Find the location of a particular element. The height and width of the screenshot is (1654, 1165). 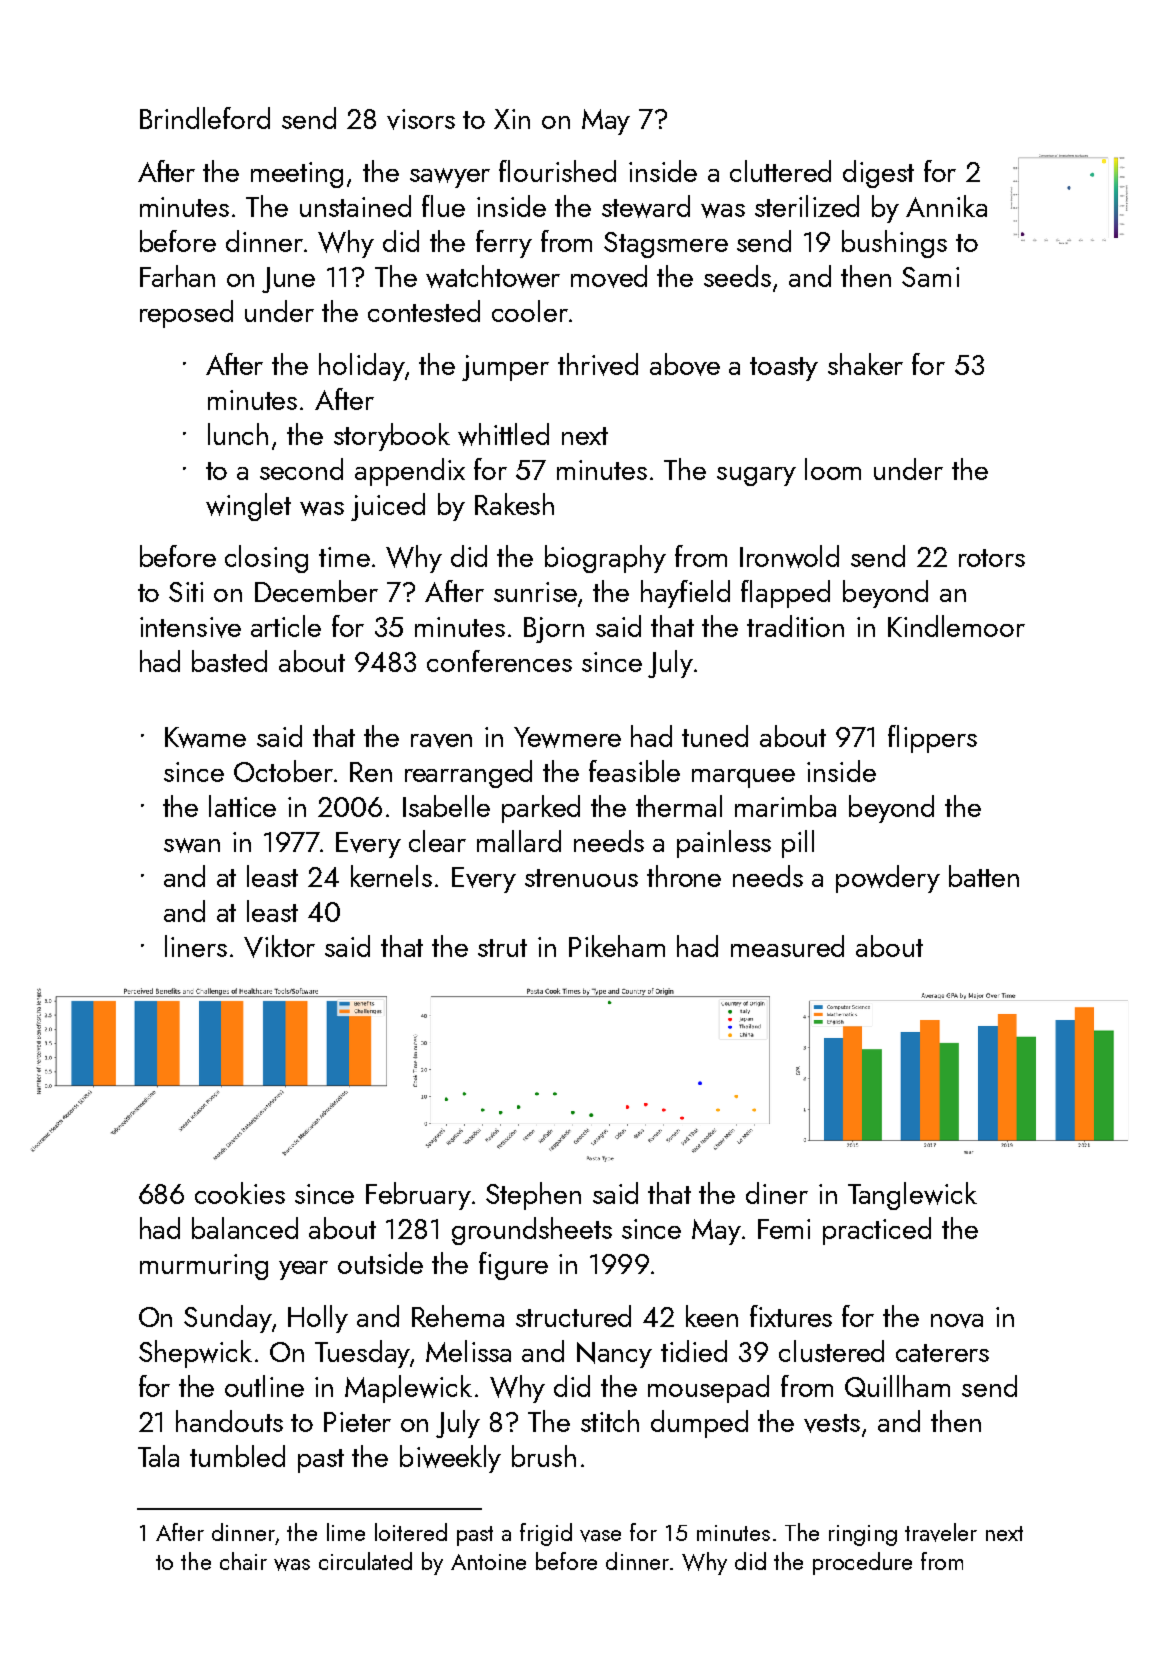

chair is located at coordinates (243, 1561).
